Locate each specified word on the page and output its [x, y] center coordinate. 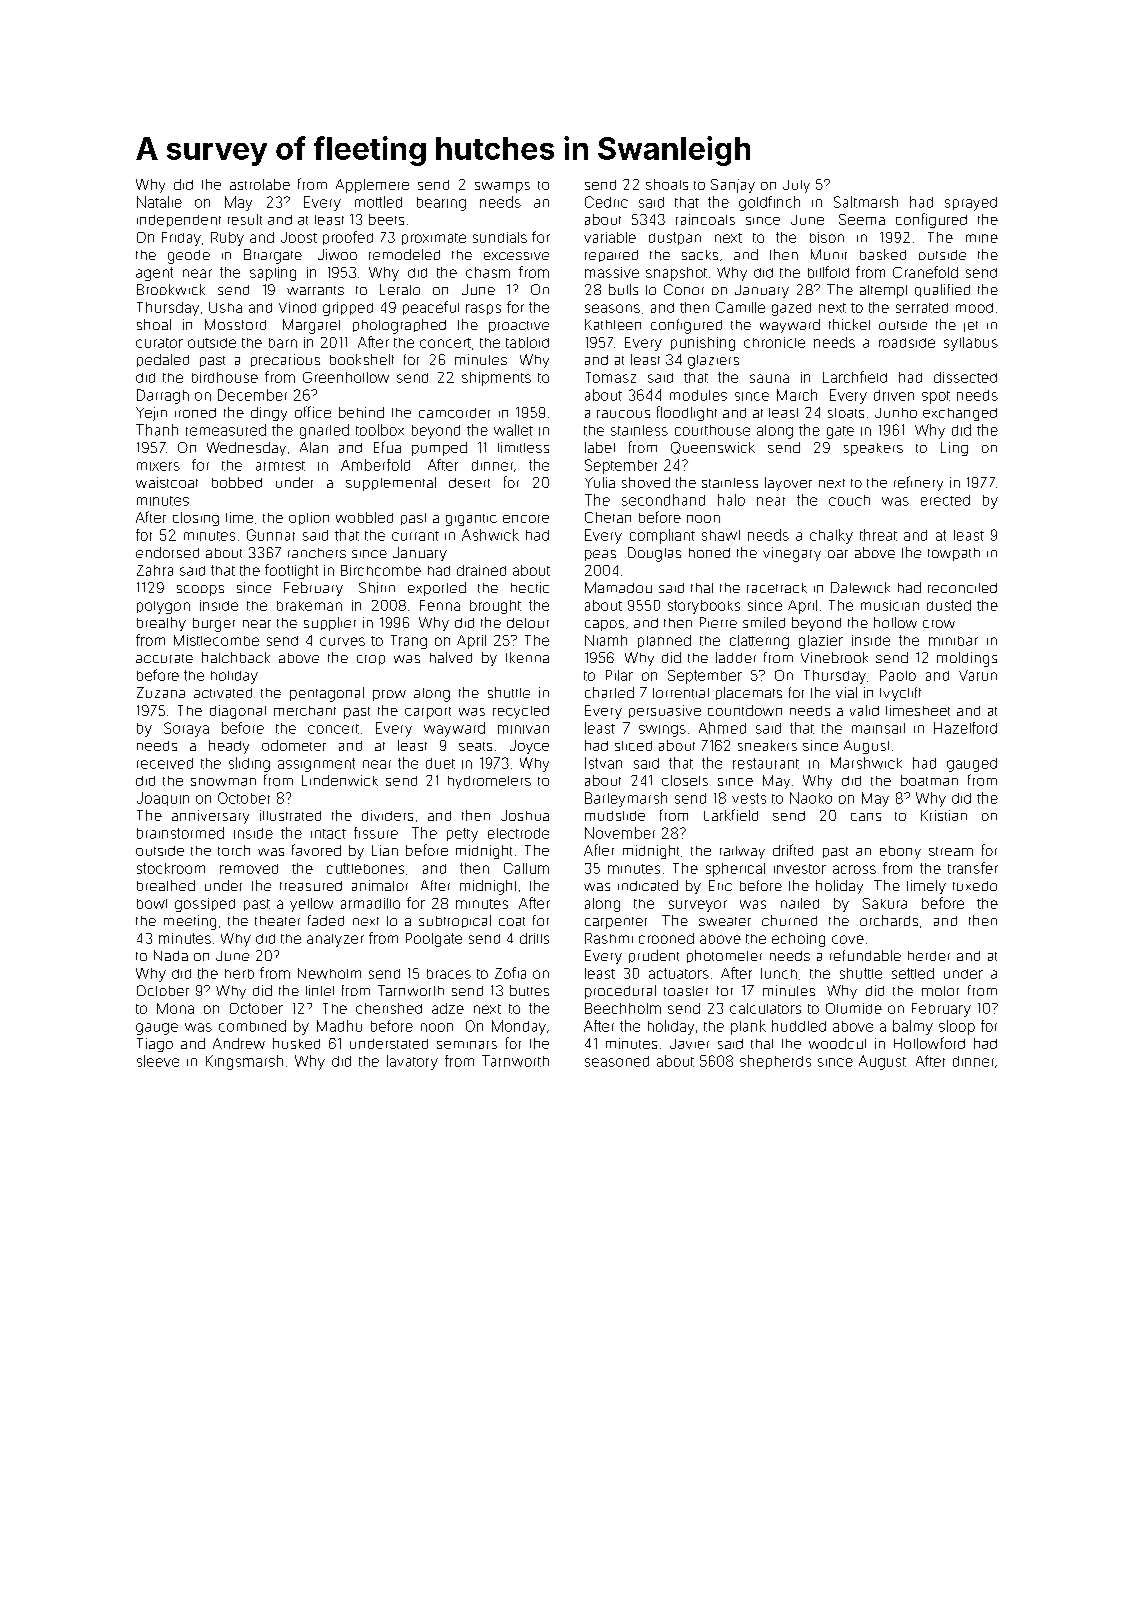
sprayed [971, 204]
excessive [516, 256]
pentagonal [327, 694]
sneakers [767, 745]
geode [189, 257]
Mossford [235, 324]
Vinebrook [834, 657]
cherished [389, 1008]
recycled [521, 712]
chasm [488, 272]
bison [827, 237]
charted [609, 692]
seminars [467, 1045]
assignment [316, 765]
